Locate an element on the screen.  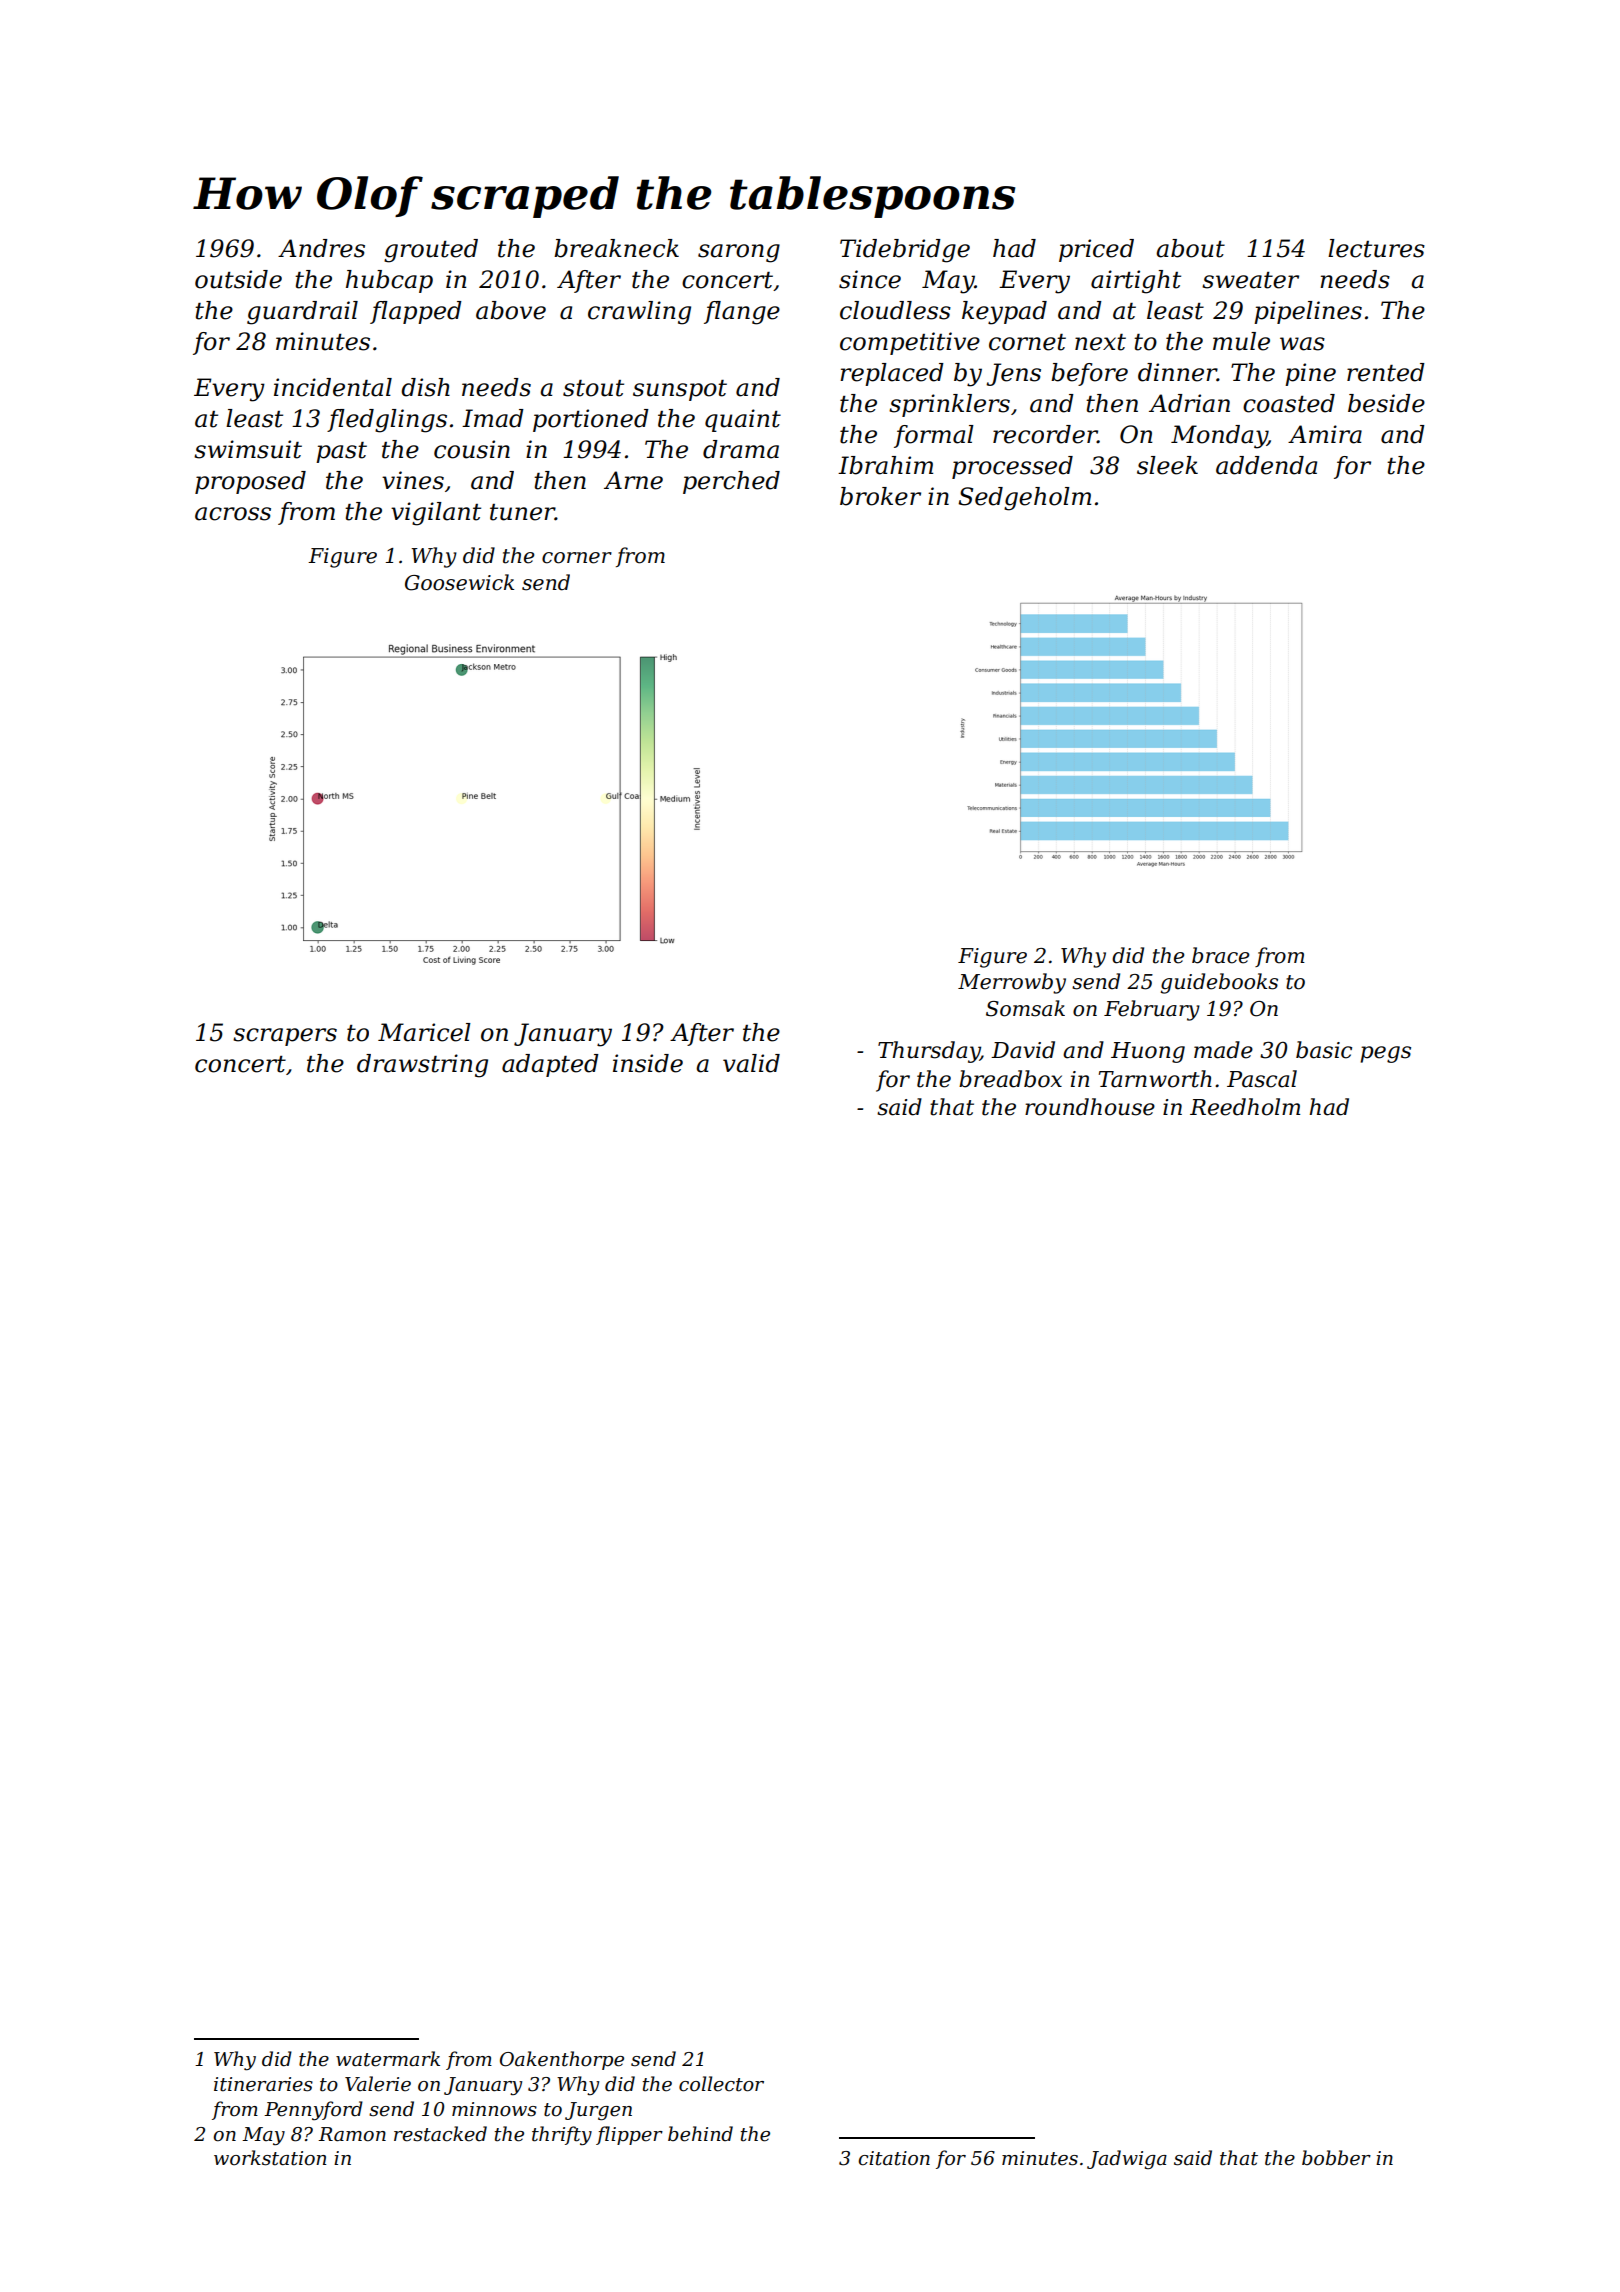
perched is located at coordinates (731, 482).
